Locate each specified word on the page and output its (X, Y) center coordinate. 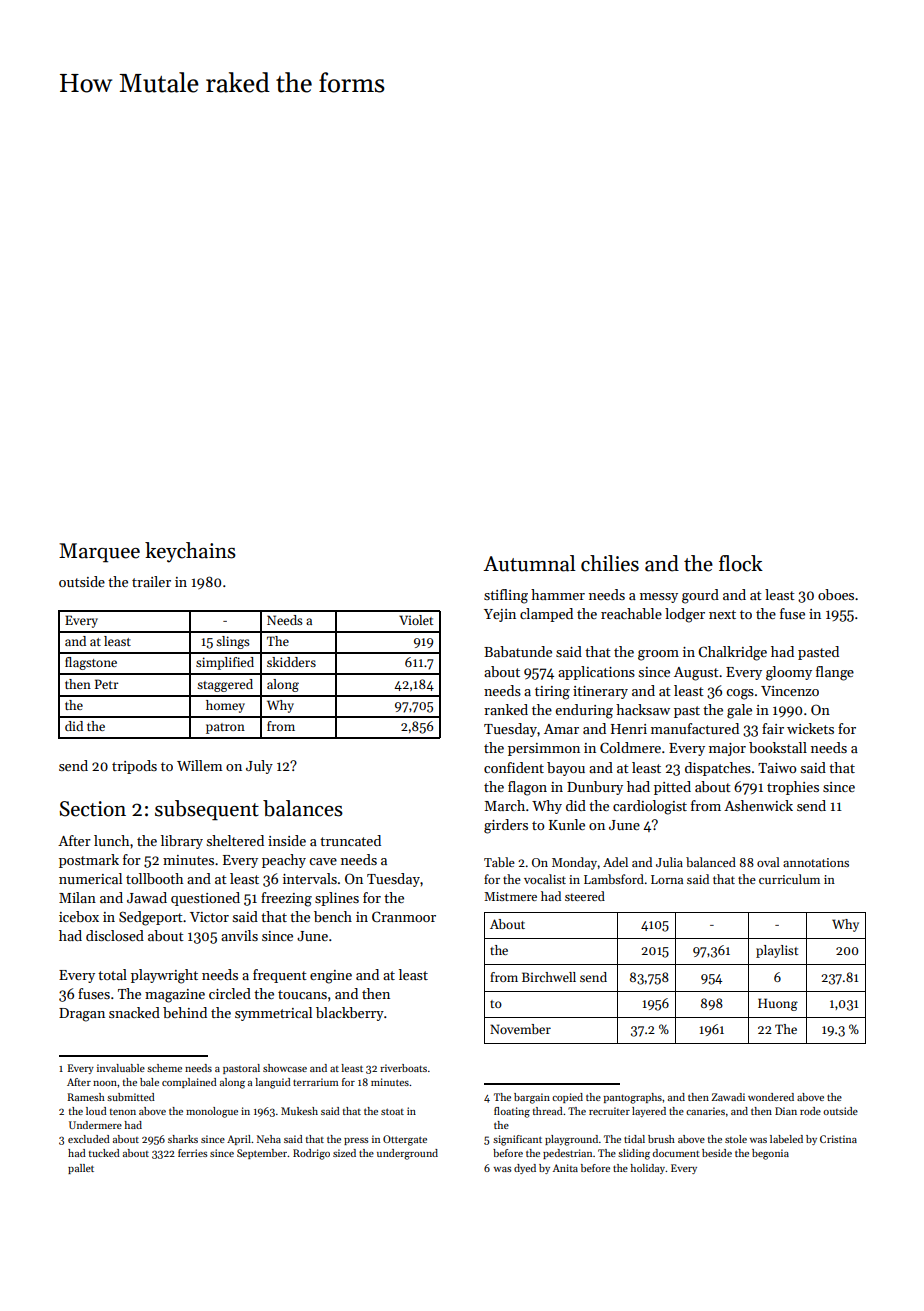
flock (741, 563)
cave (323, 861)
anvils (239, 935)
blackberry (350, 1014)
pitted (672, 788)
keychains (190, 552)
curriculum (789, 879)
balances (303, 808)
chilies (610, 563)
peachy (284, 861)
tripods (134, 767)
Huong (778, 1004)
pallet (81, 1169)
